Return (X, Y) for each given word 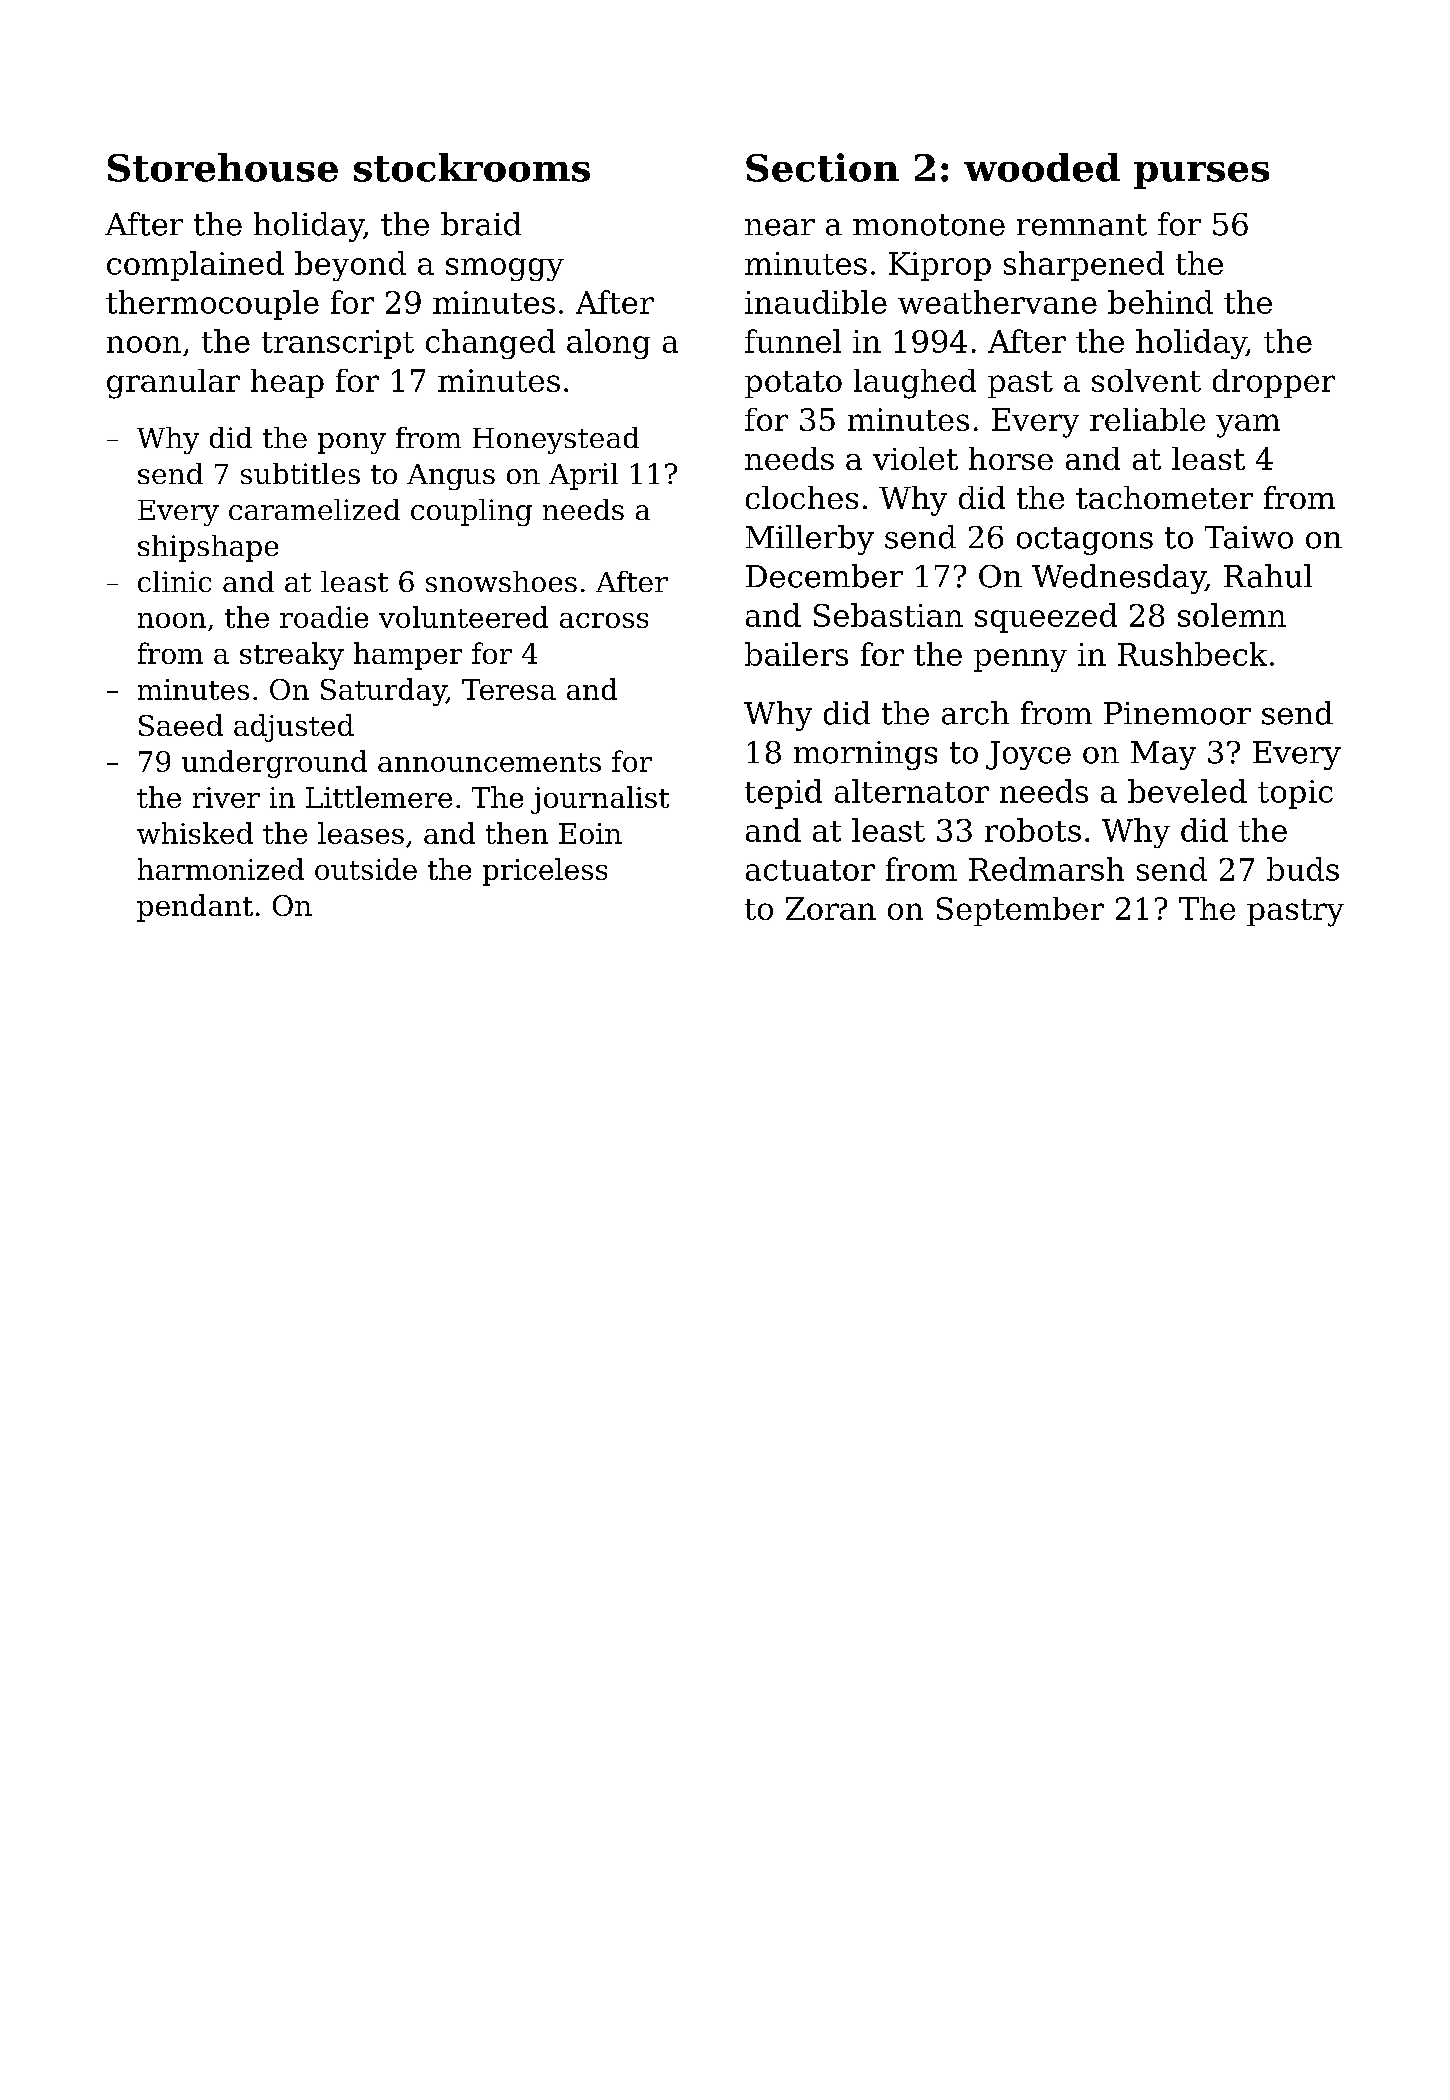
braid (481, 224)
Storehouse (223, 167)
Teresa (509, 689)
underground (274, 764)
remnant (1082, 225)
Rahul (1268, 576)
